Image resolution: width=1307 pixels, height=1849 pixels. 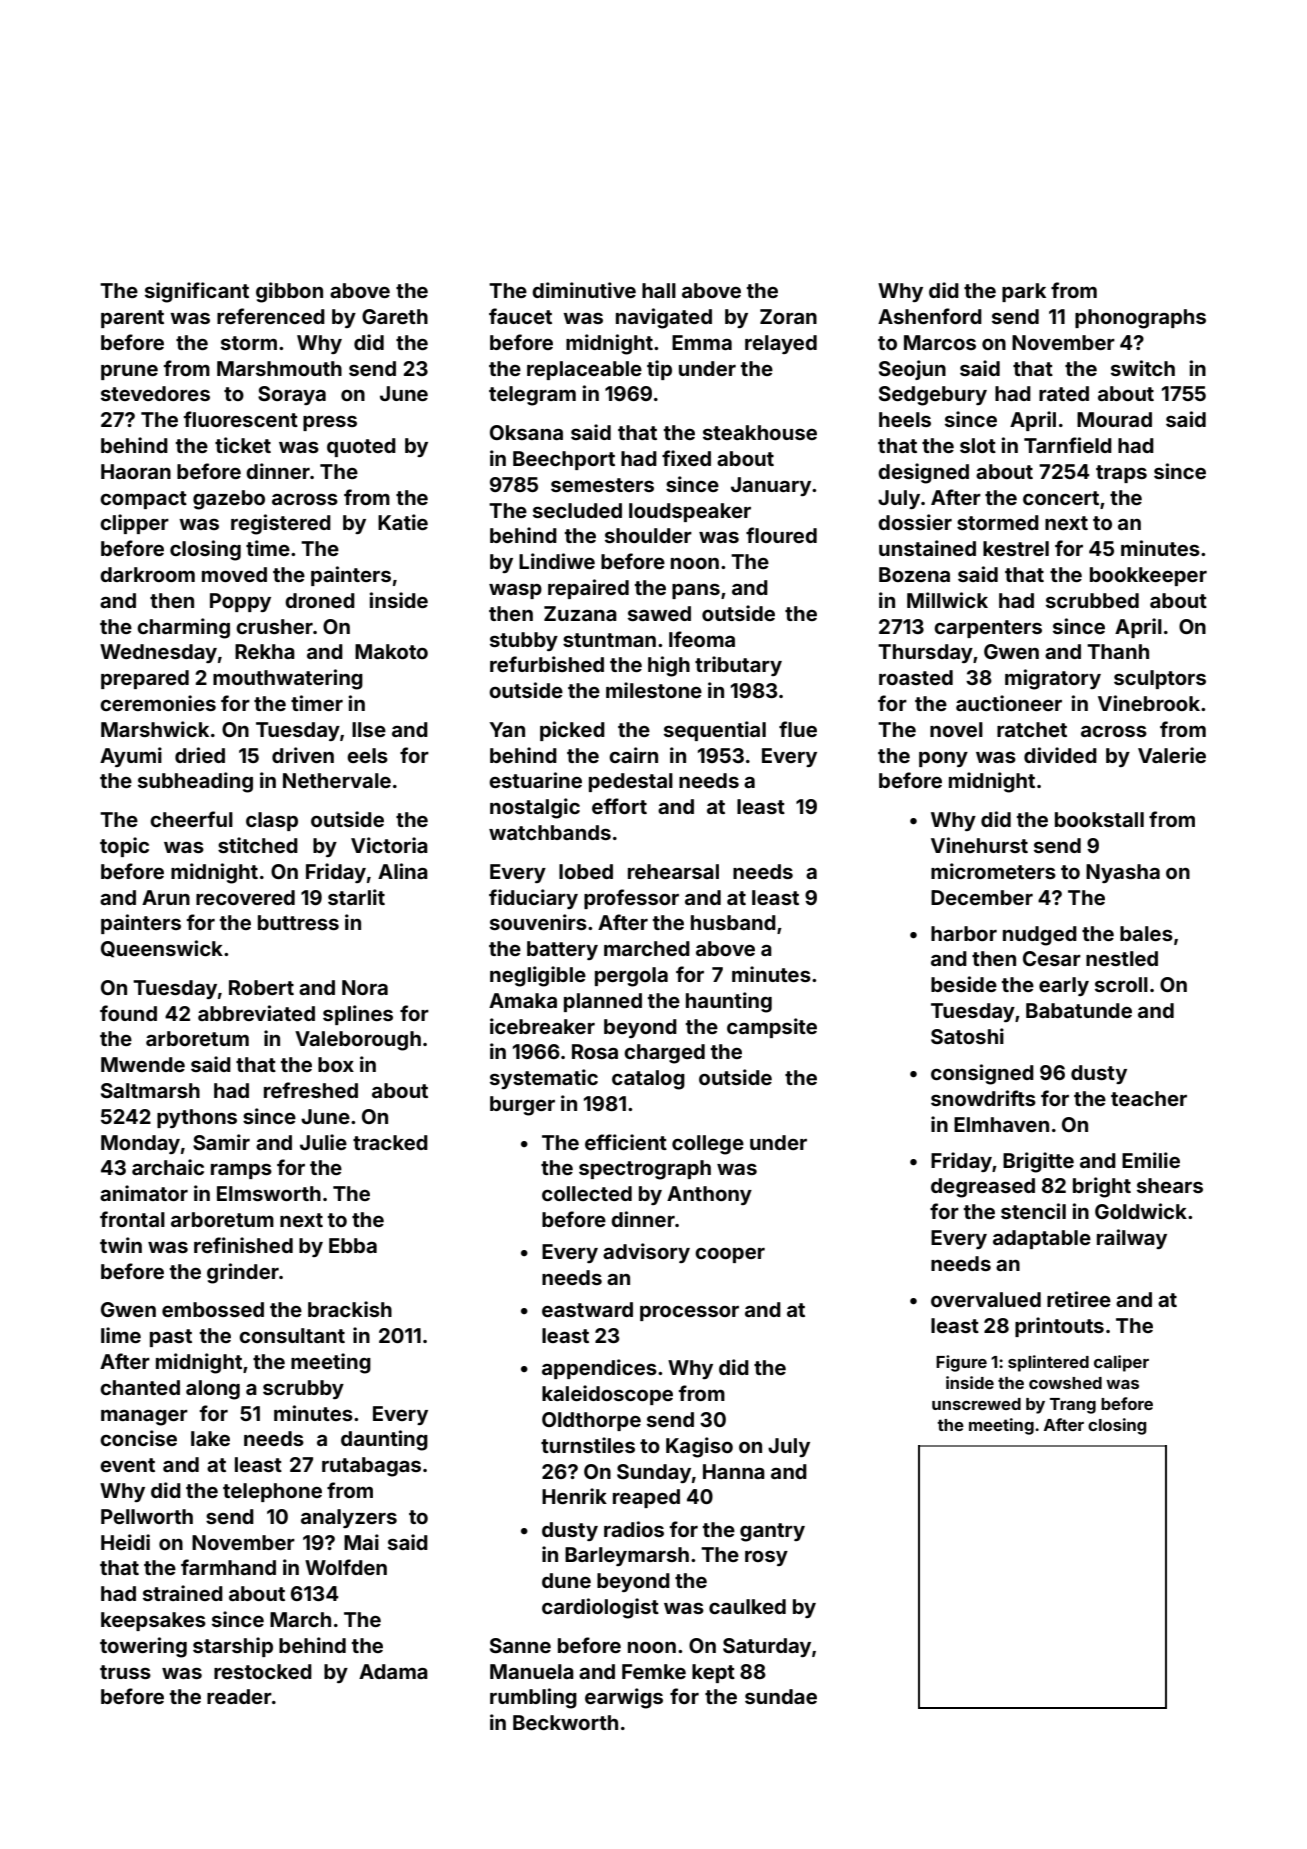 What do you see at coordinates (580, 613) in the document?
I see `Zuzana` at bounding box center [580, 613].
